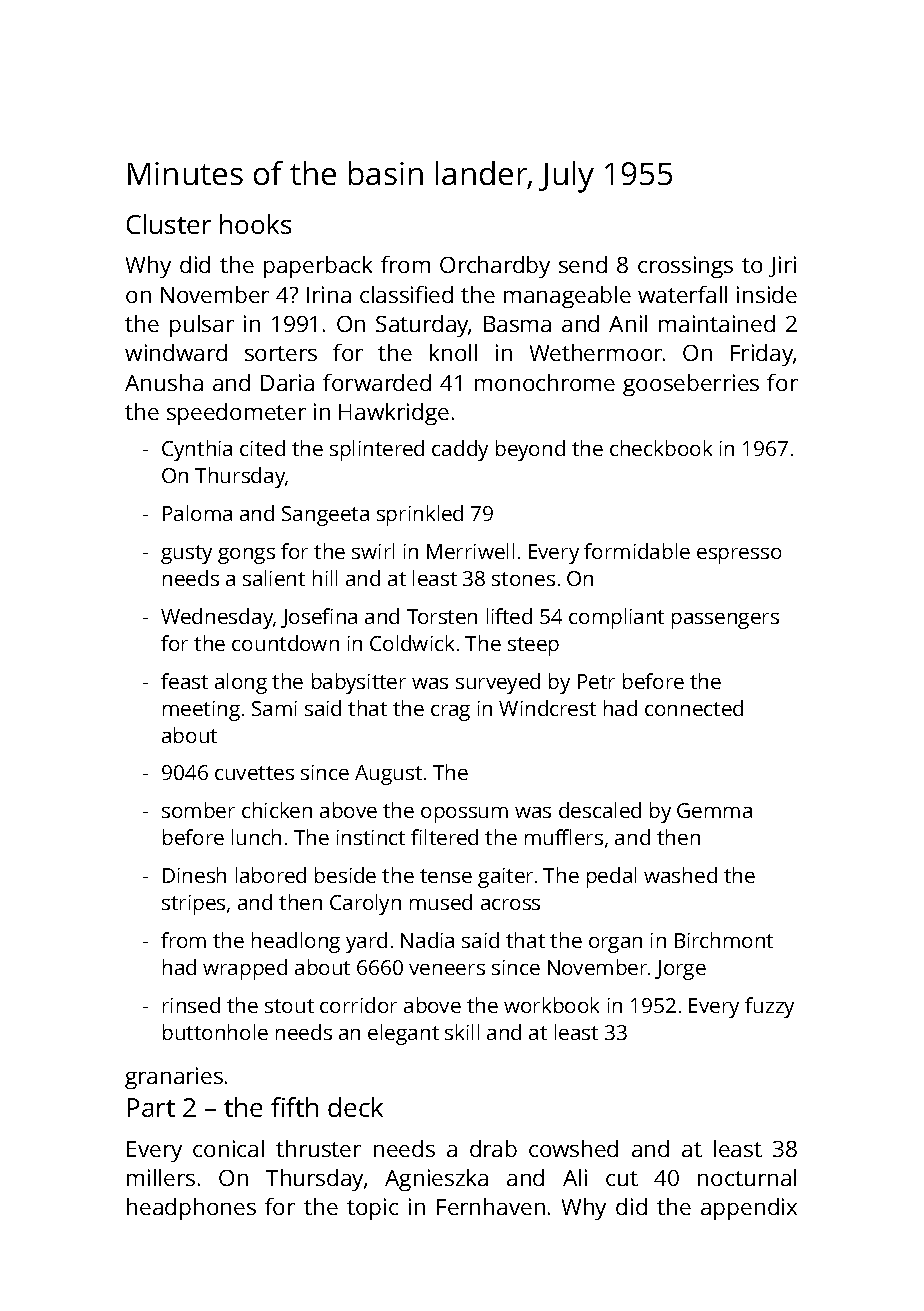 The width and height of the image is (924, 1311). I want to click on Cluster, so click(169, 224).
